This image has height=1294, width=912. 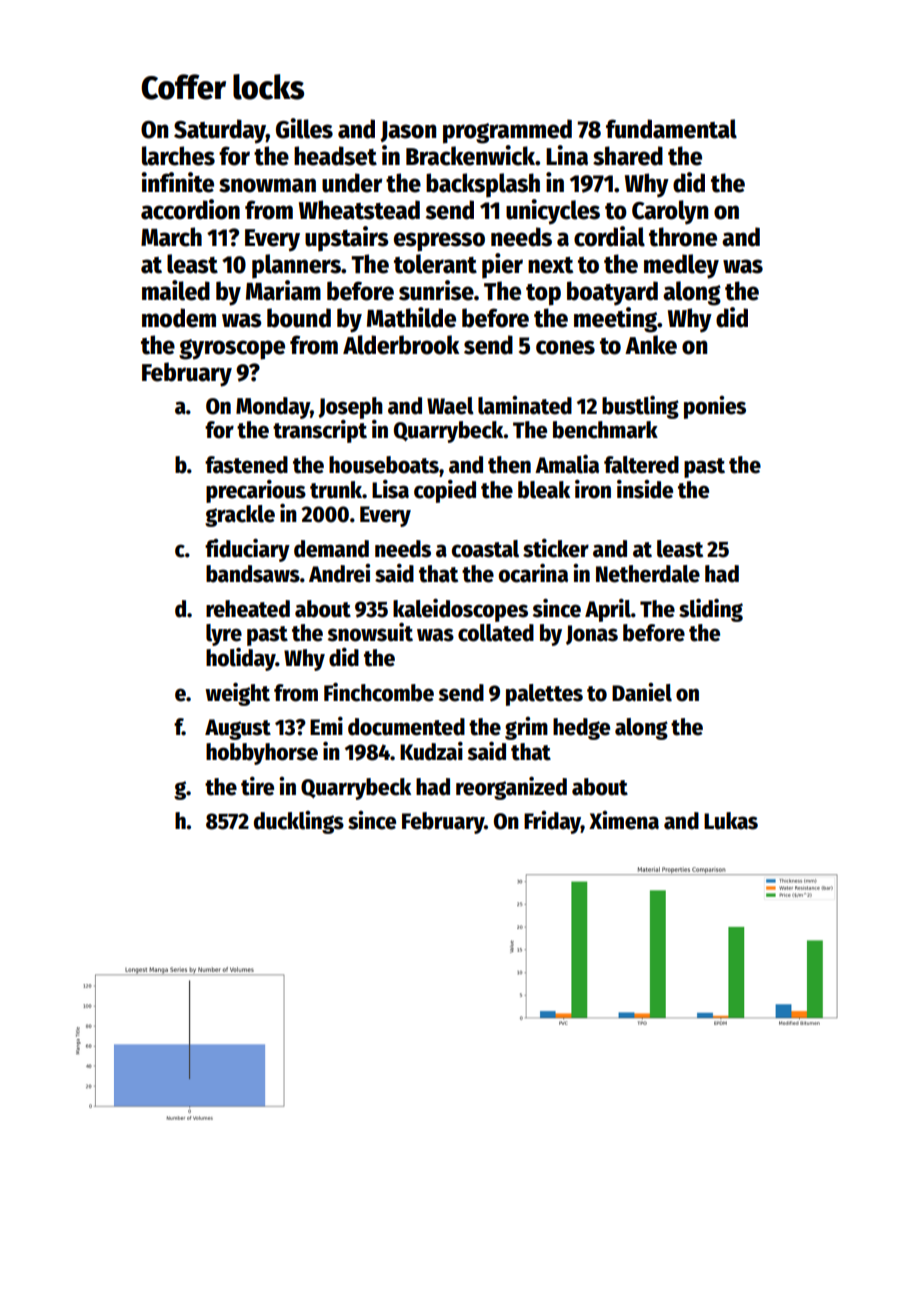 I want to click on reorganized, so click(x=511, y=788).
